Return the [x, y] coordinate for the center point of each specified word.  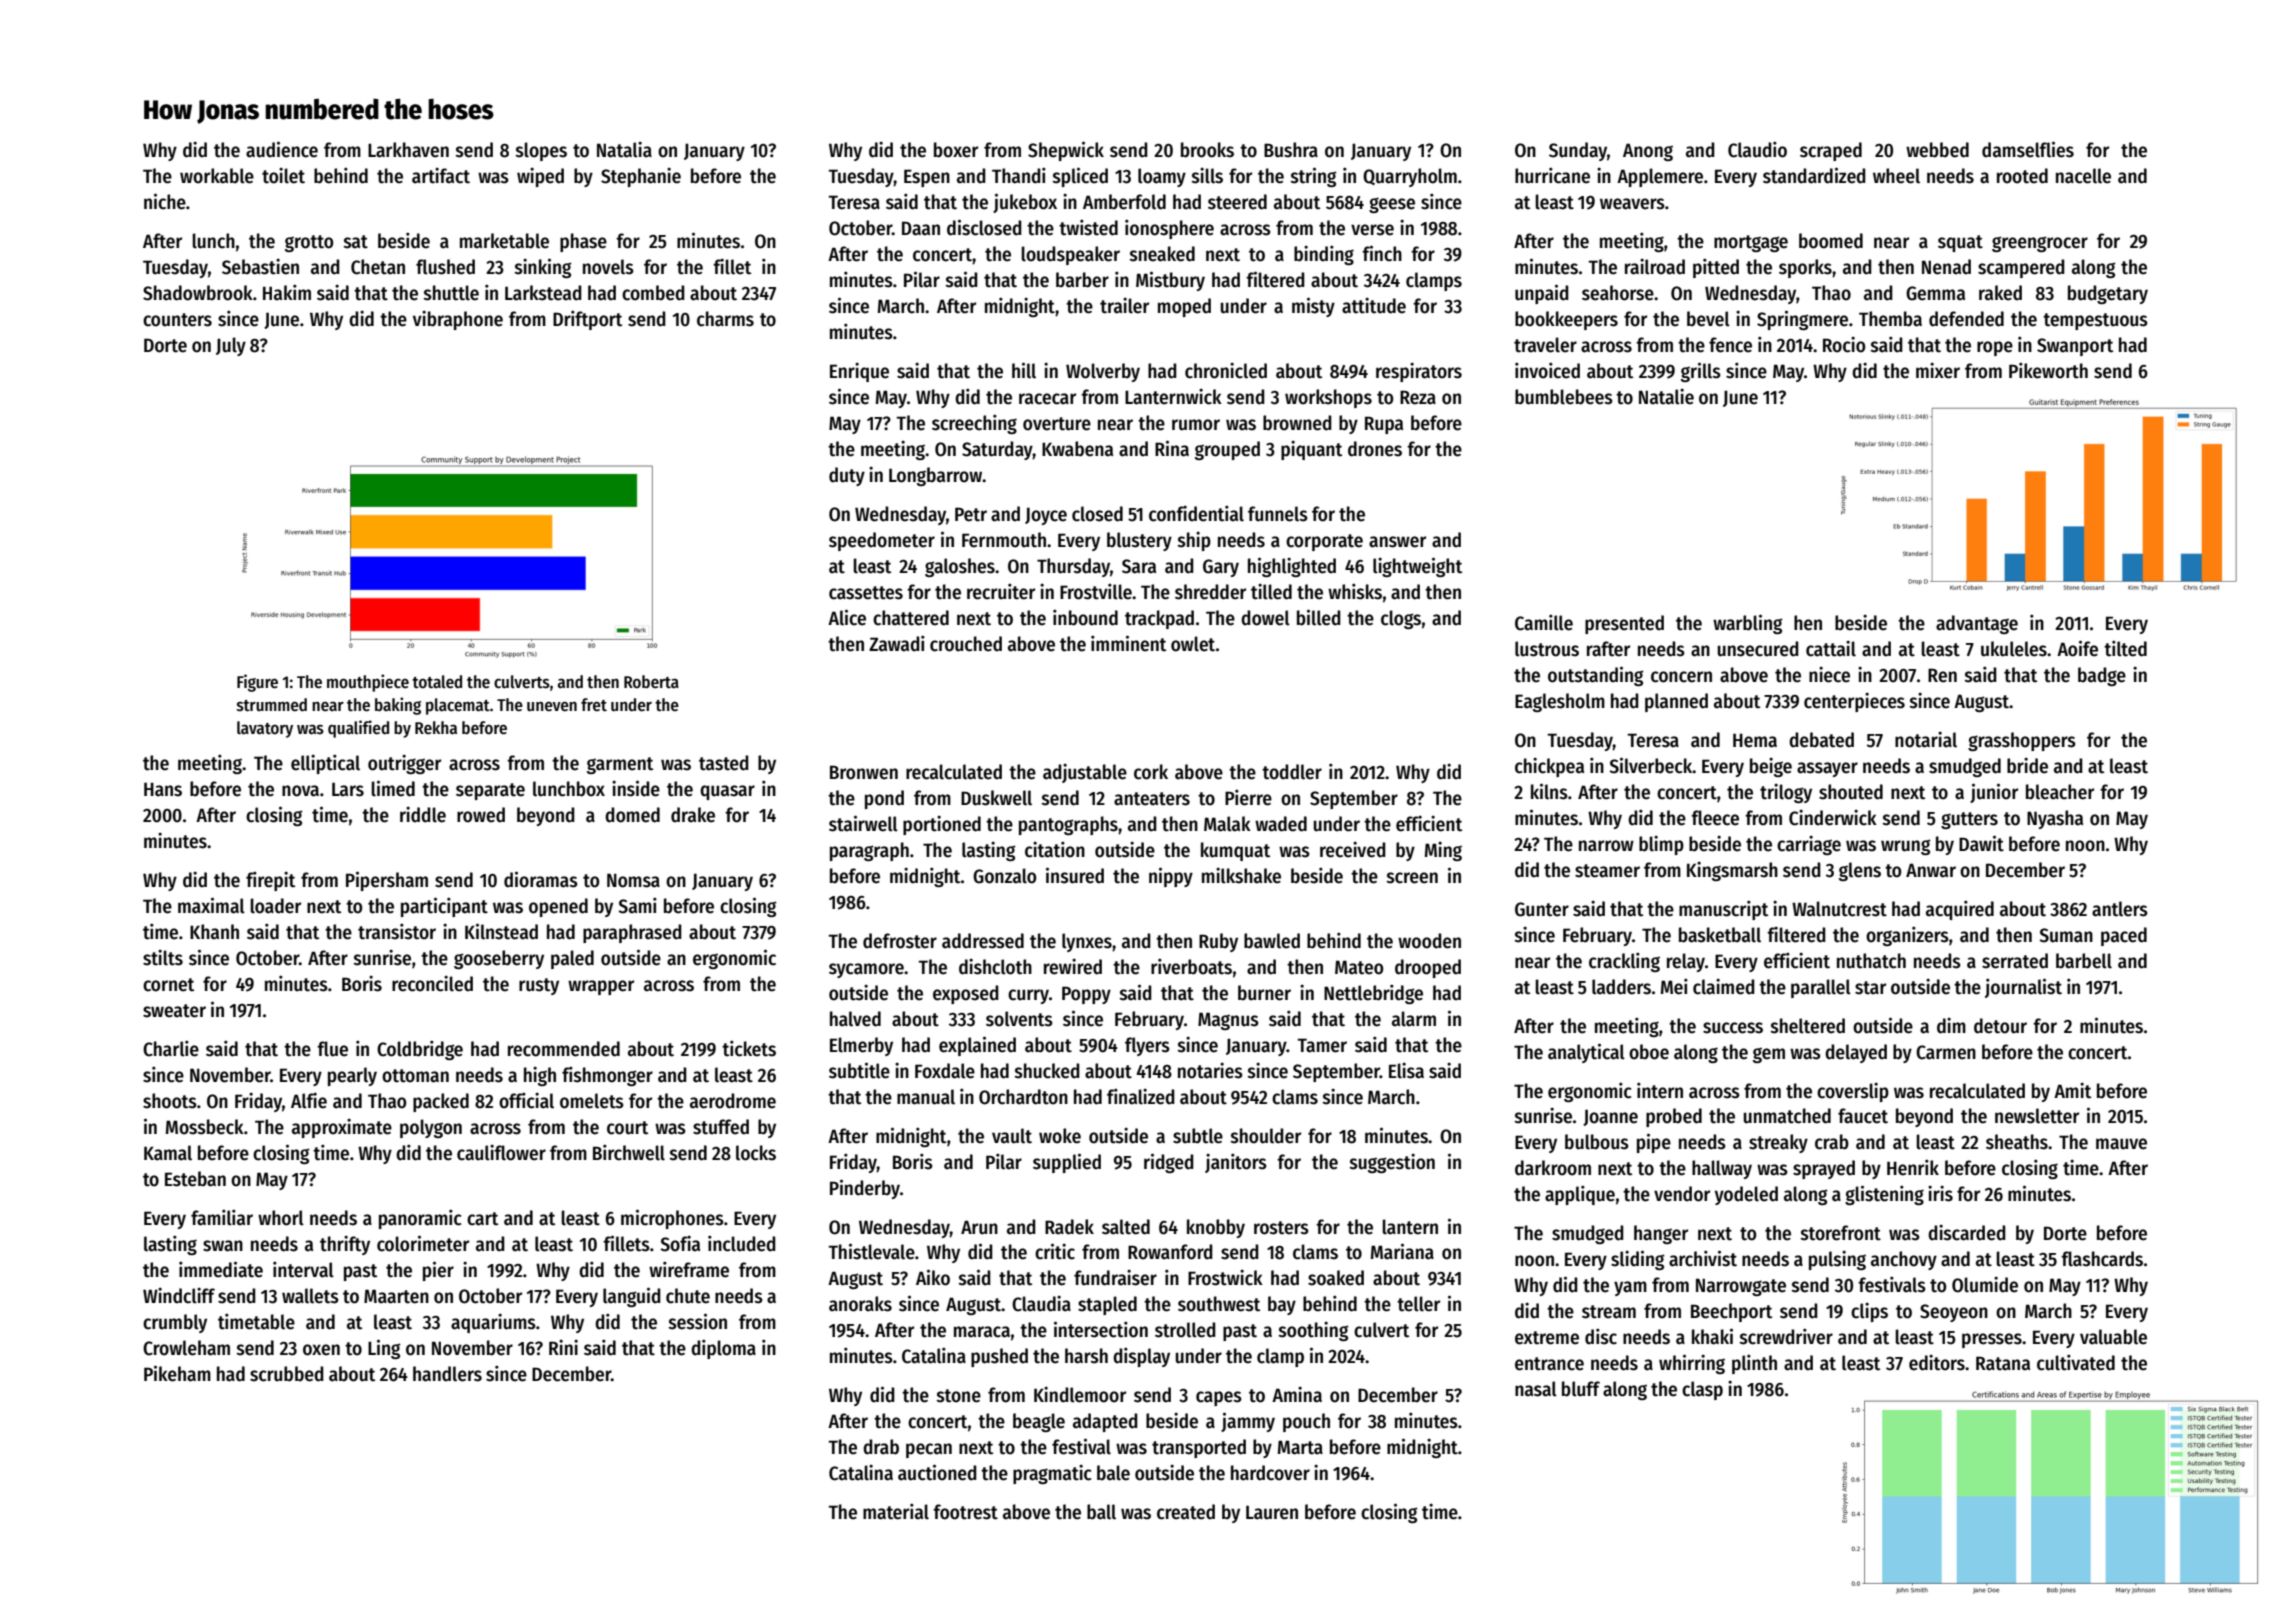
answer [1397, 542]
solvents [1019, 1019]
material [896, 1511]
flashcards [2102, 1259]
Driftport [587, 320]
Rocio [1844, 345]
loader [275, 906]
